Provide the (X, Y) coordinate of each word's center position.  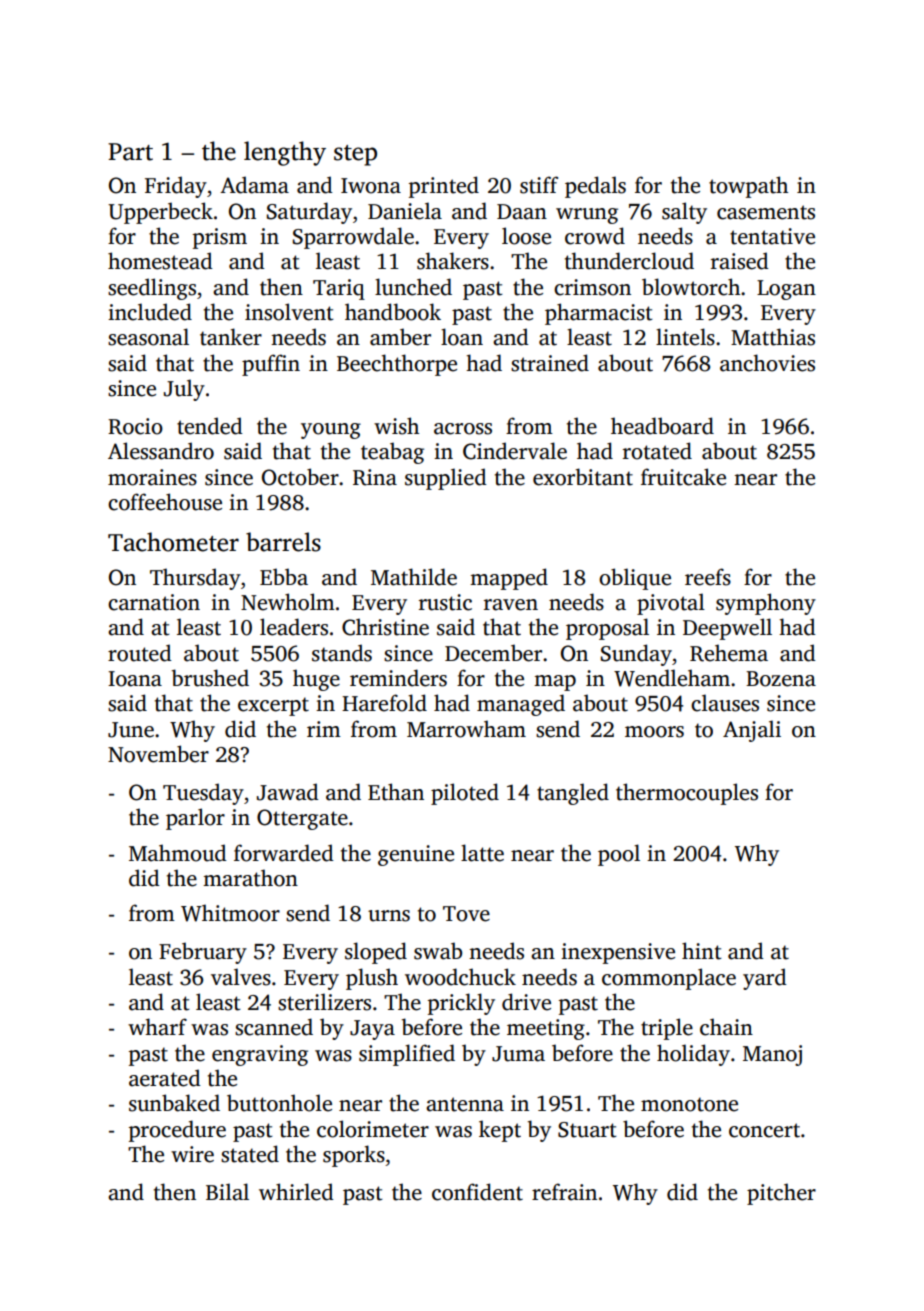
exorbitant (583, 477)
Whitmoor (230, 913)
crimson (592, 287)
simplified (407, 1055)
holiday (693, 1055)
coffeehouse (165, 502)
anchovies (767, 363)
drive (526, 1002)
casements (766, 212)
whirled (296, 1192)
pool (619, 855)
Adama (254, 185)
